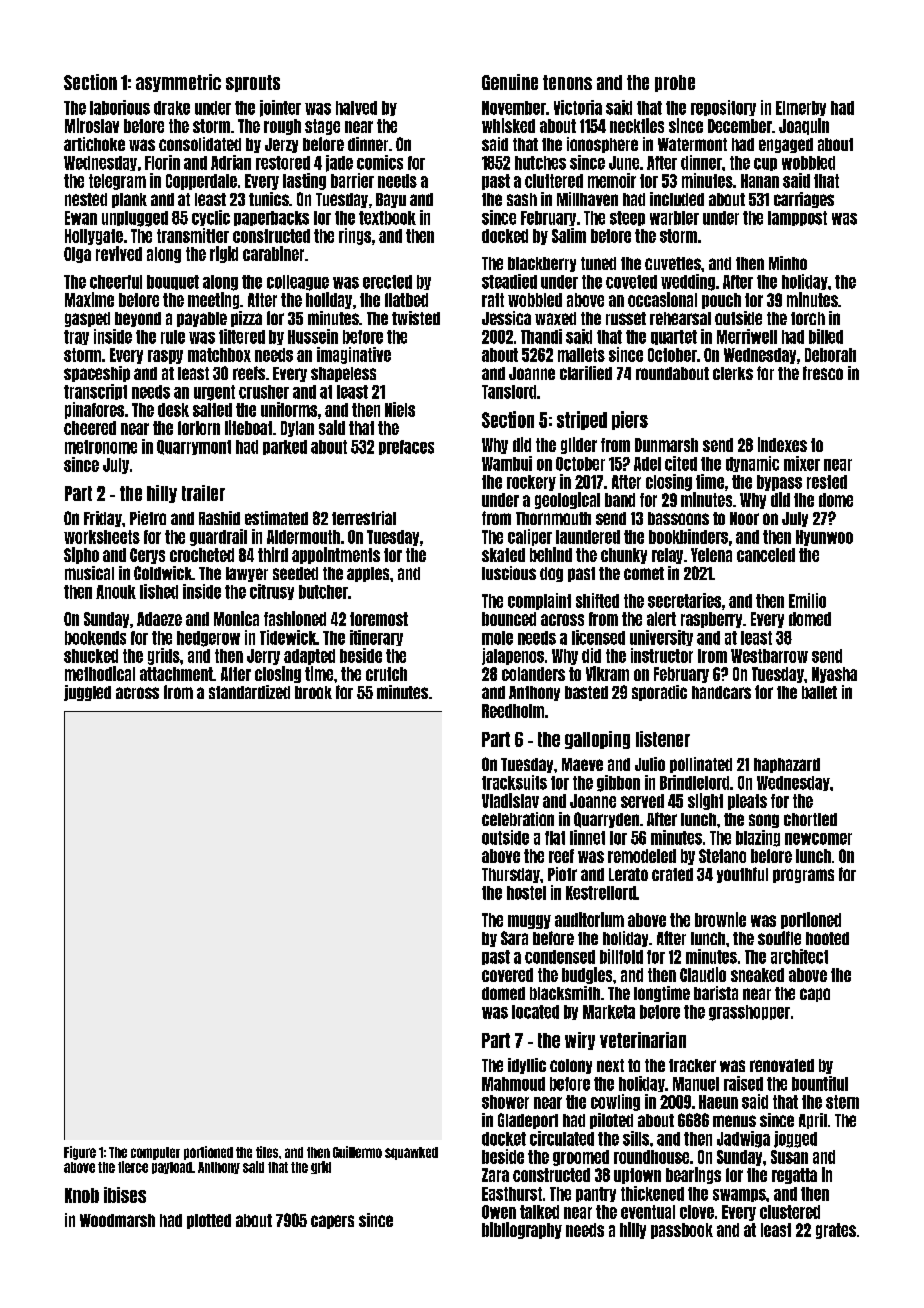 This page has height=1308, width=924. I want to click on tuned, so click(598, 263).
